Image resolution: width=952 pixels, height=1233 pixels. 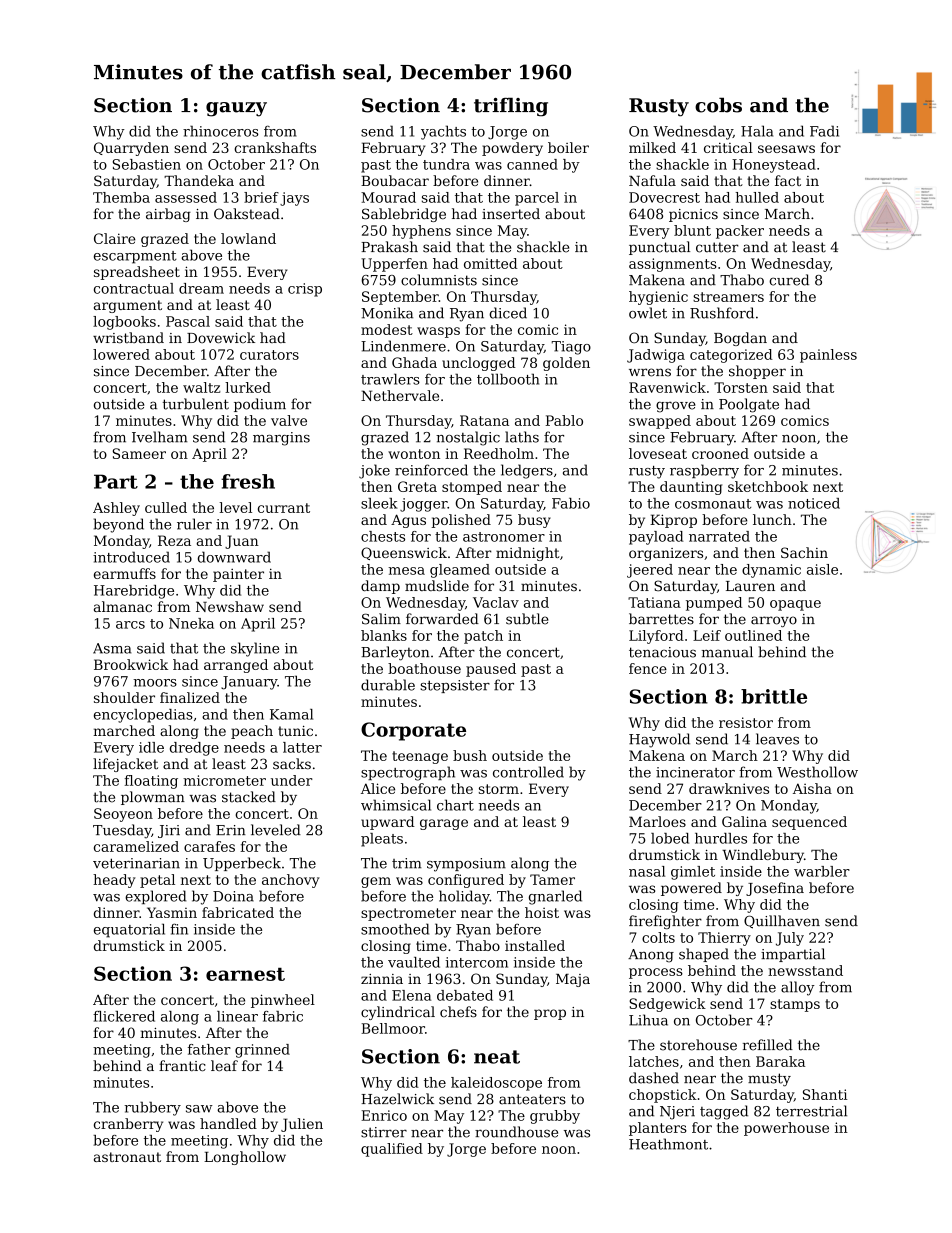 What do you see at coordinates (795, 605) in the page?
I see `opaque` at bounding box center [795, 605].
